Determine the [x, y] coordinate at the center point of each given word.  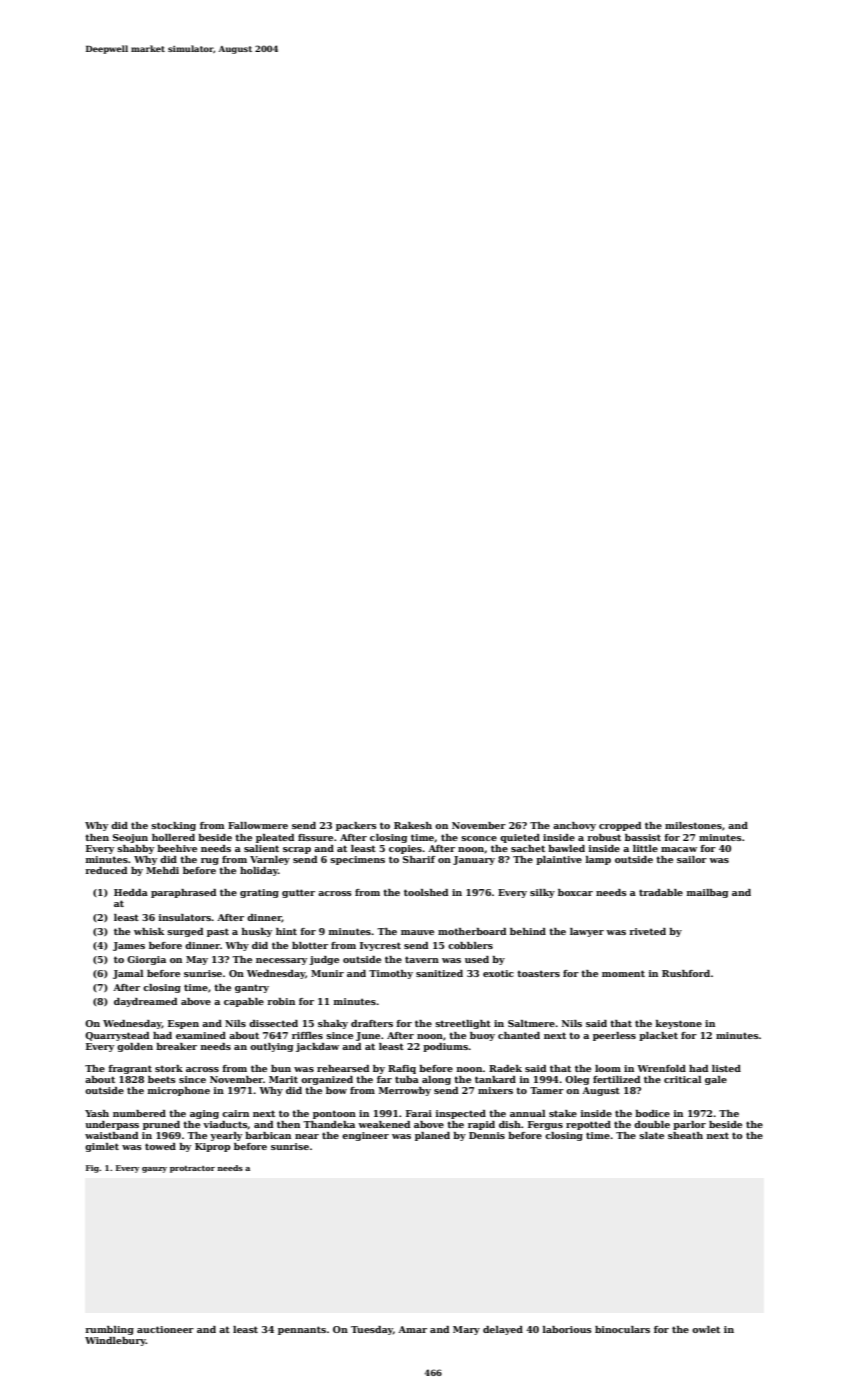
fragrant [130, 1069]
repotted [588, 1125]
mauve [417, 932]
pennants [302, 1330]
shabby [135, 849]
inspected [461, 1114]
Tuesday [372, 1330]
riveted [647, 931]
